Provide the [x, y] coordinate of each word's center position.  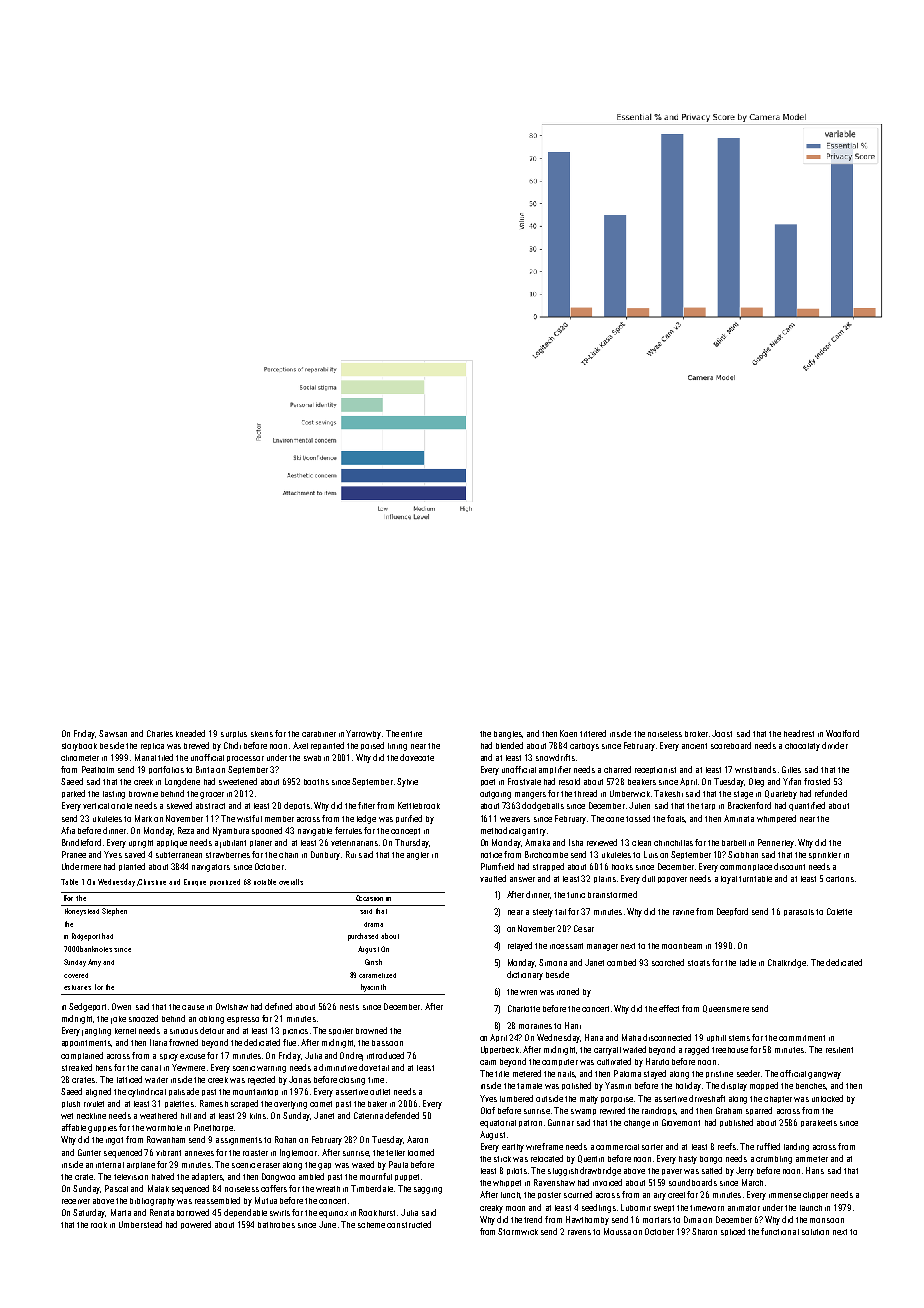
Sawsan [113, 733]
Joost [722, 733]
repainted [327, 746]
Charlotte [524, 1008]
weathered [158, 1115]
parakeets [819, 1123]
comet [321, 1104]
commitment [802, 1038]
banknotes [96, 949]
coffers [274, 1188]
